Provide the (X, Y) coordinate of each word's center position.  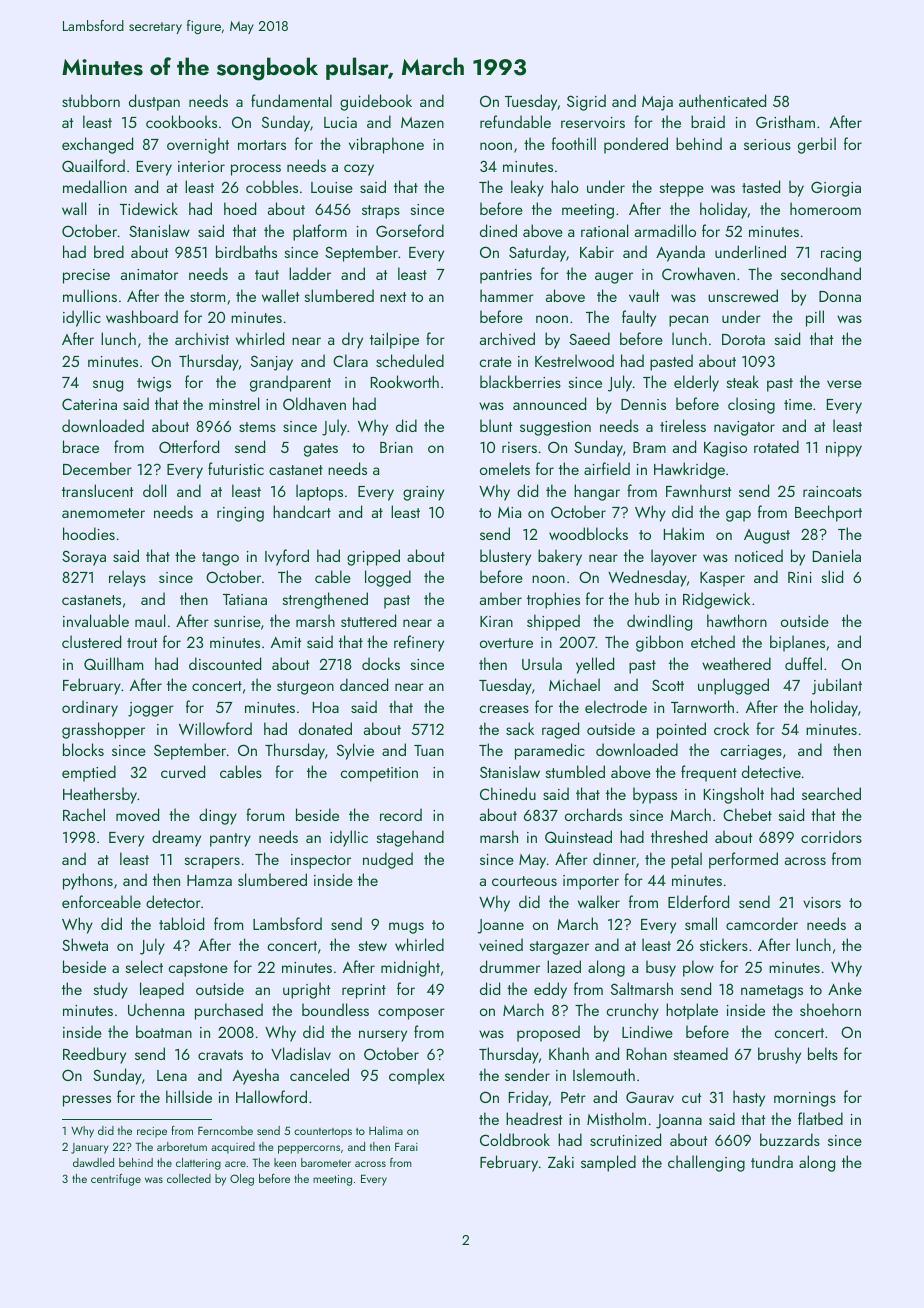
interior (201, 166)
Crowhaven (698, 273)
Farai (406, 1146)
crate (496, 362)
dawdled (93, 1162)
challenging (706, 1163)
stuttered (368, 620)
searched (831, 793)
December (97, 468)
